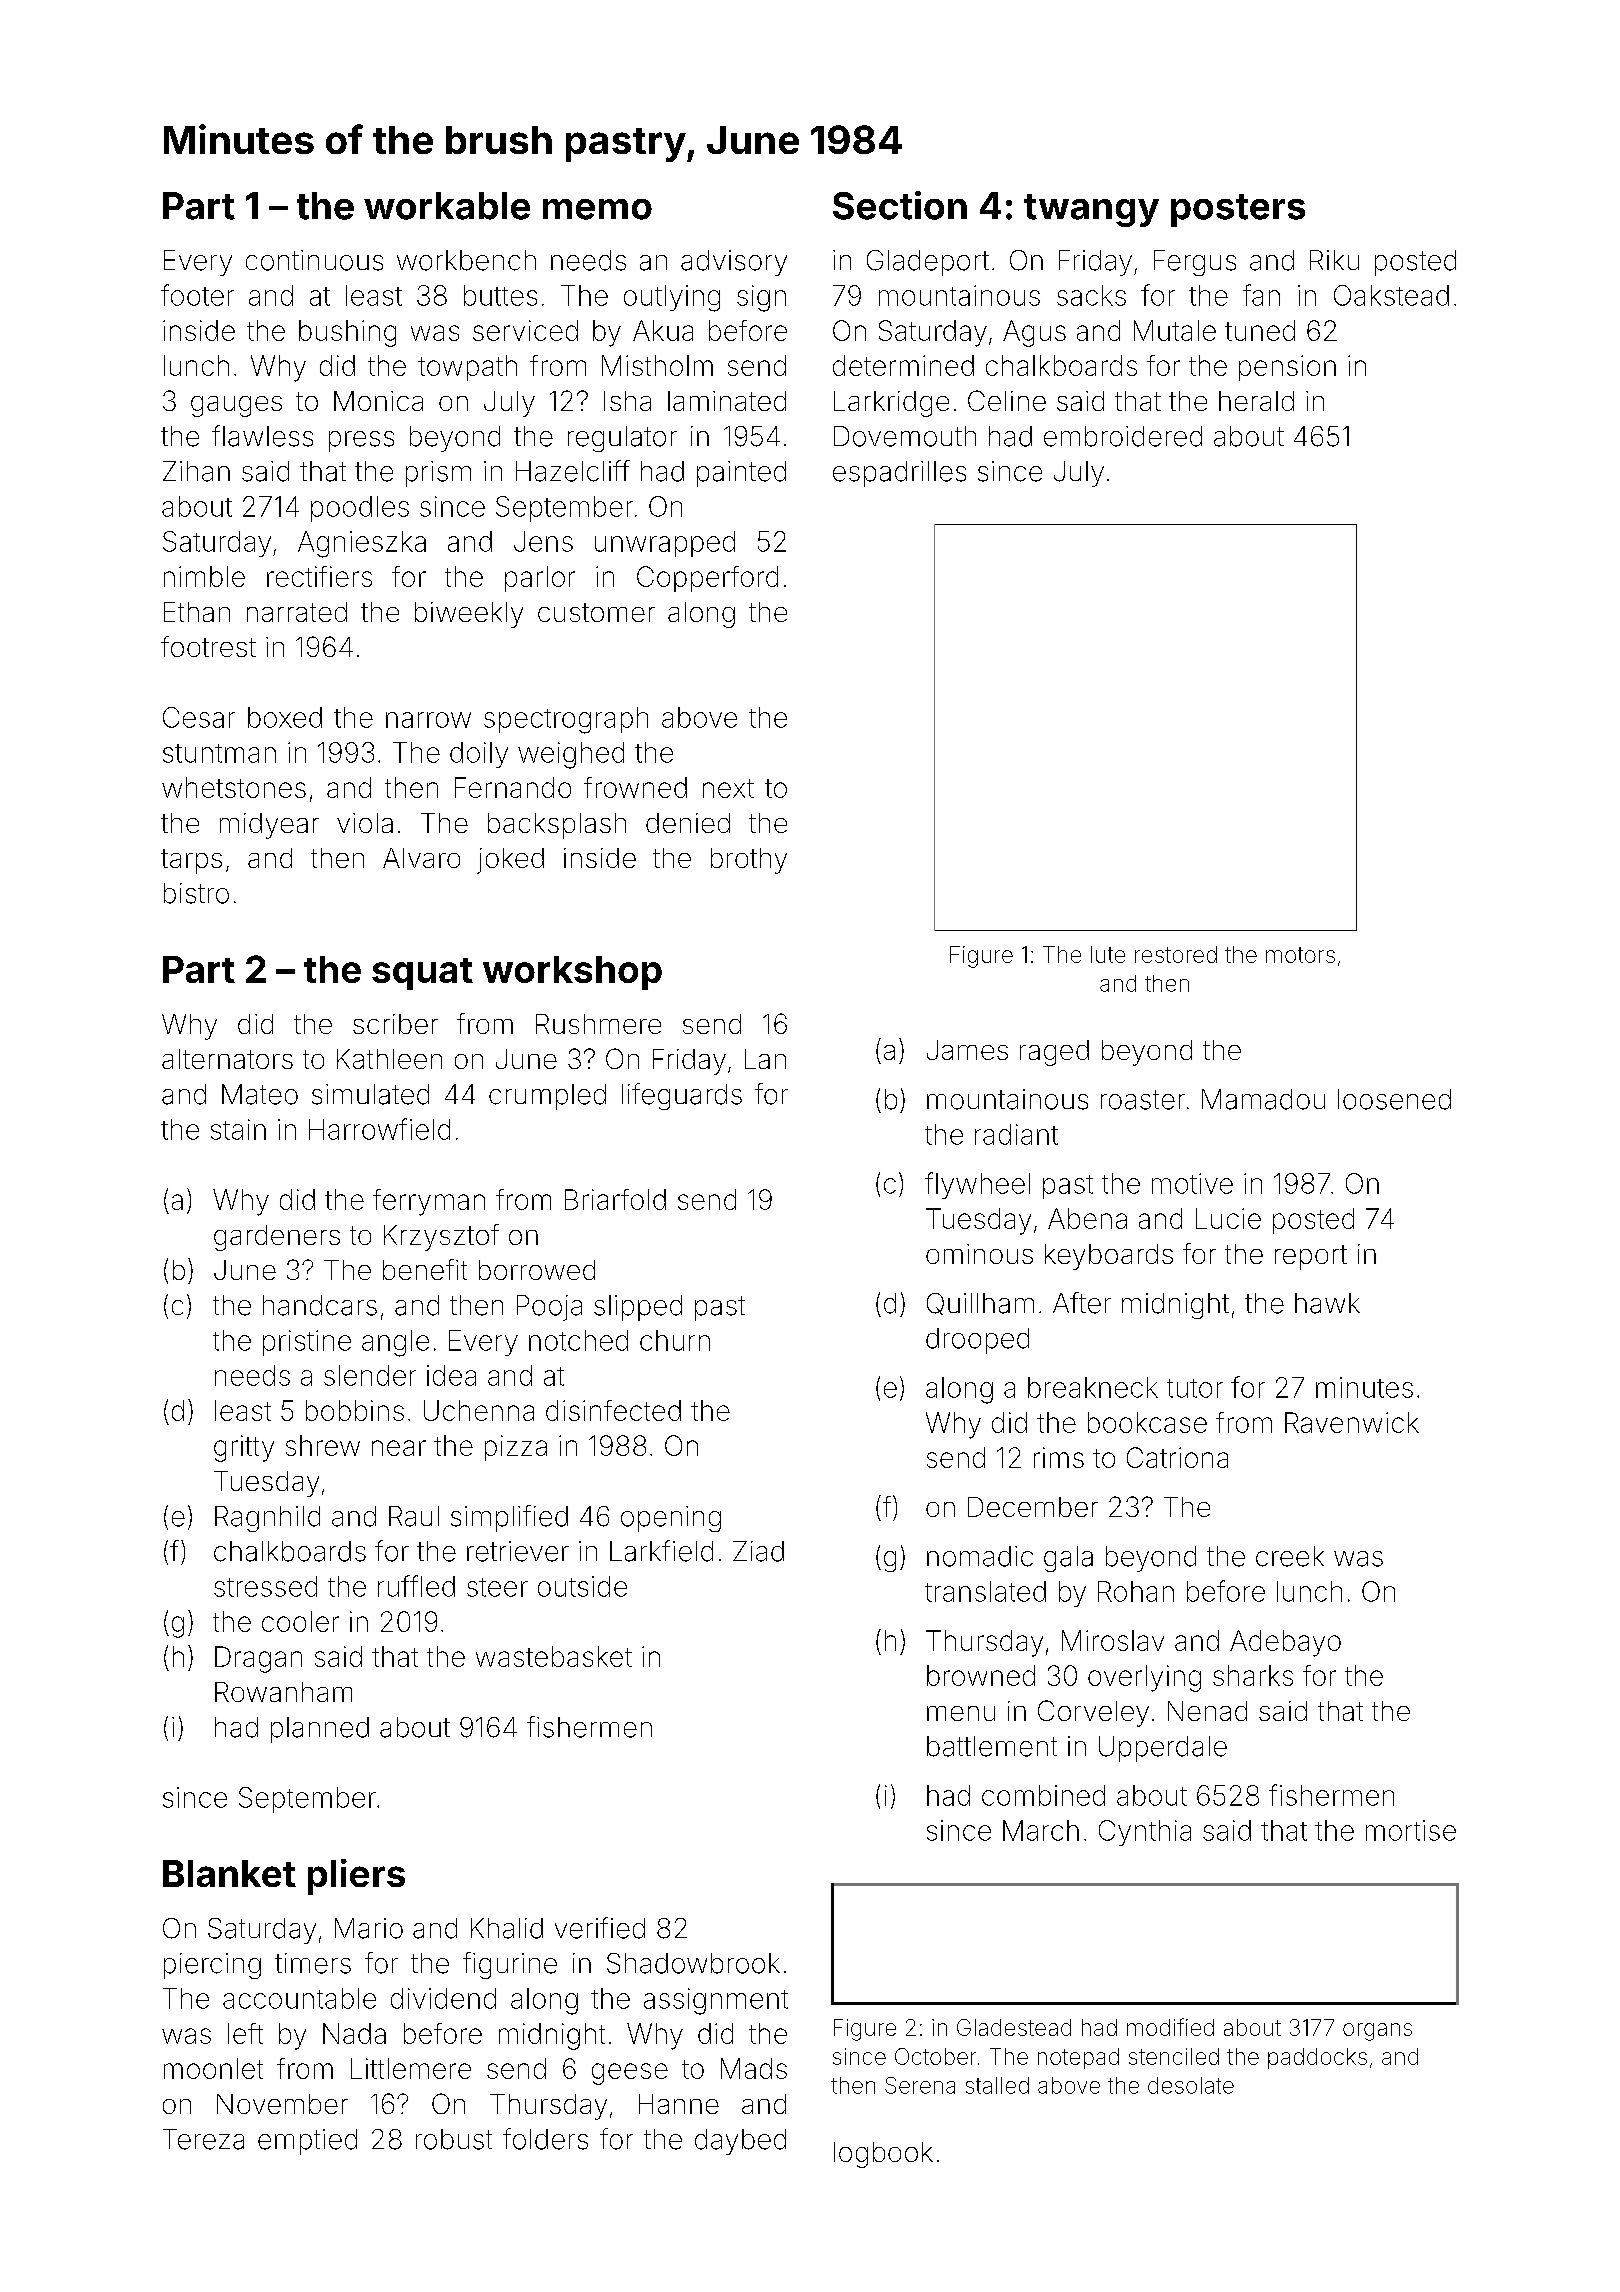  Describe the element at coordinates (977, 1341) in the image. I see `drooped` at that location.
